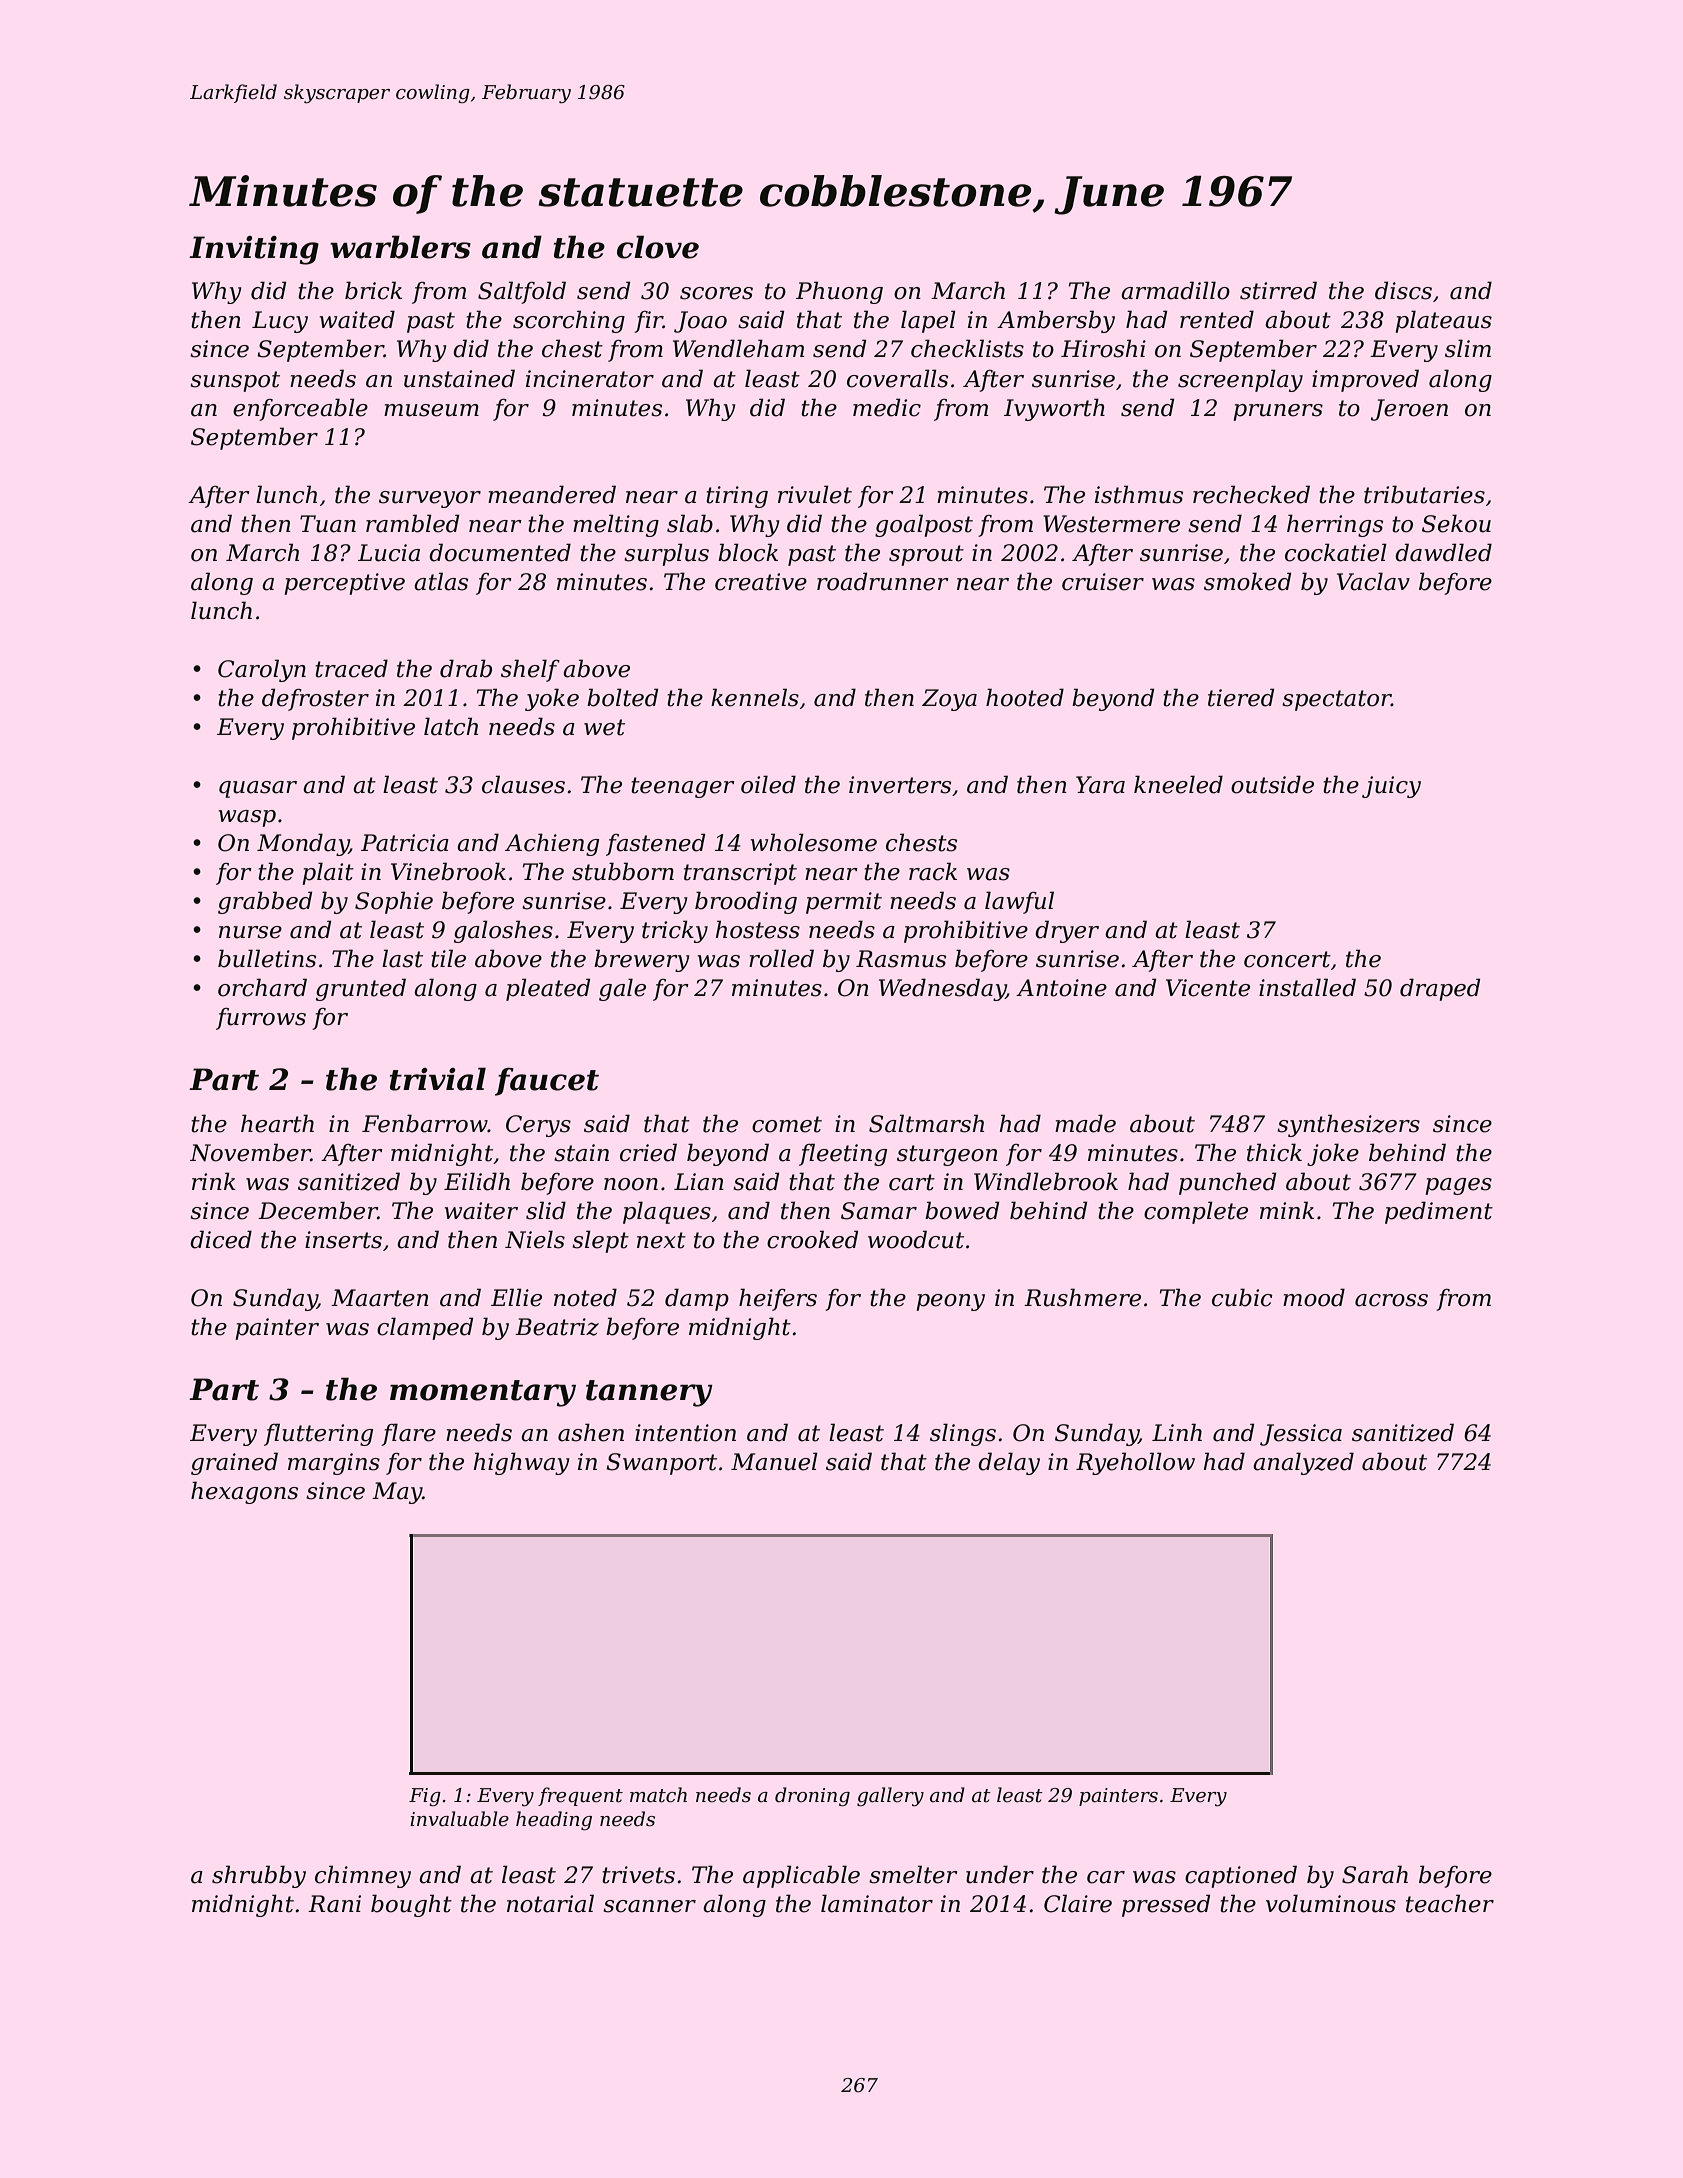  What do you see at coordinates (658, 247) in the screenshot?
I see `clove` at bounding box center [658, 247].
